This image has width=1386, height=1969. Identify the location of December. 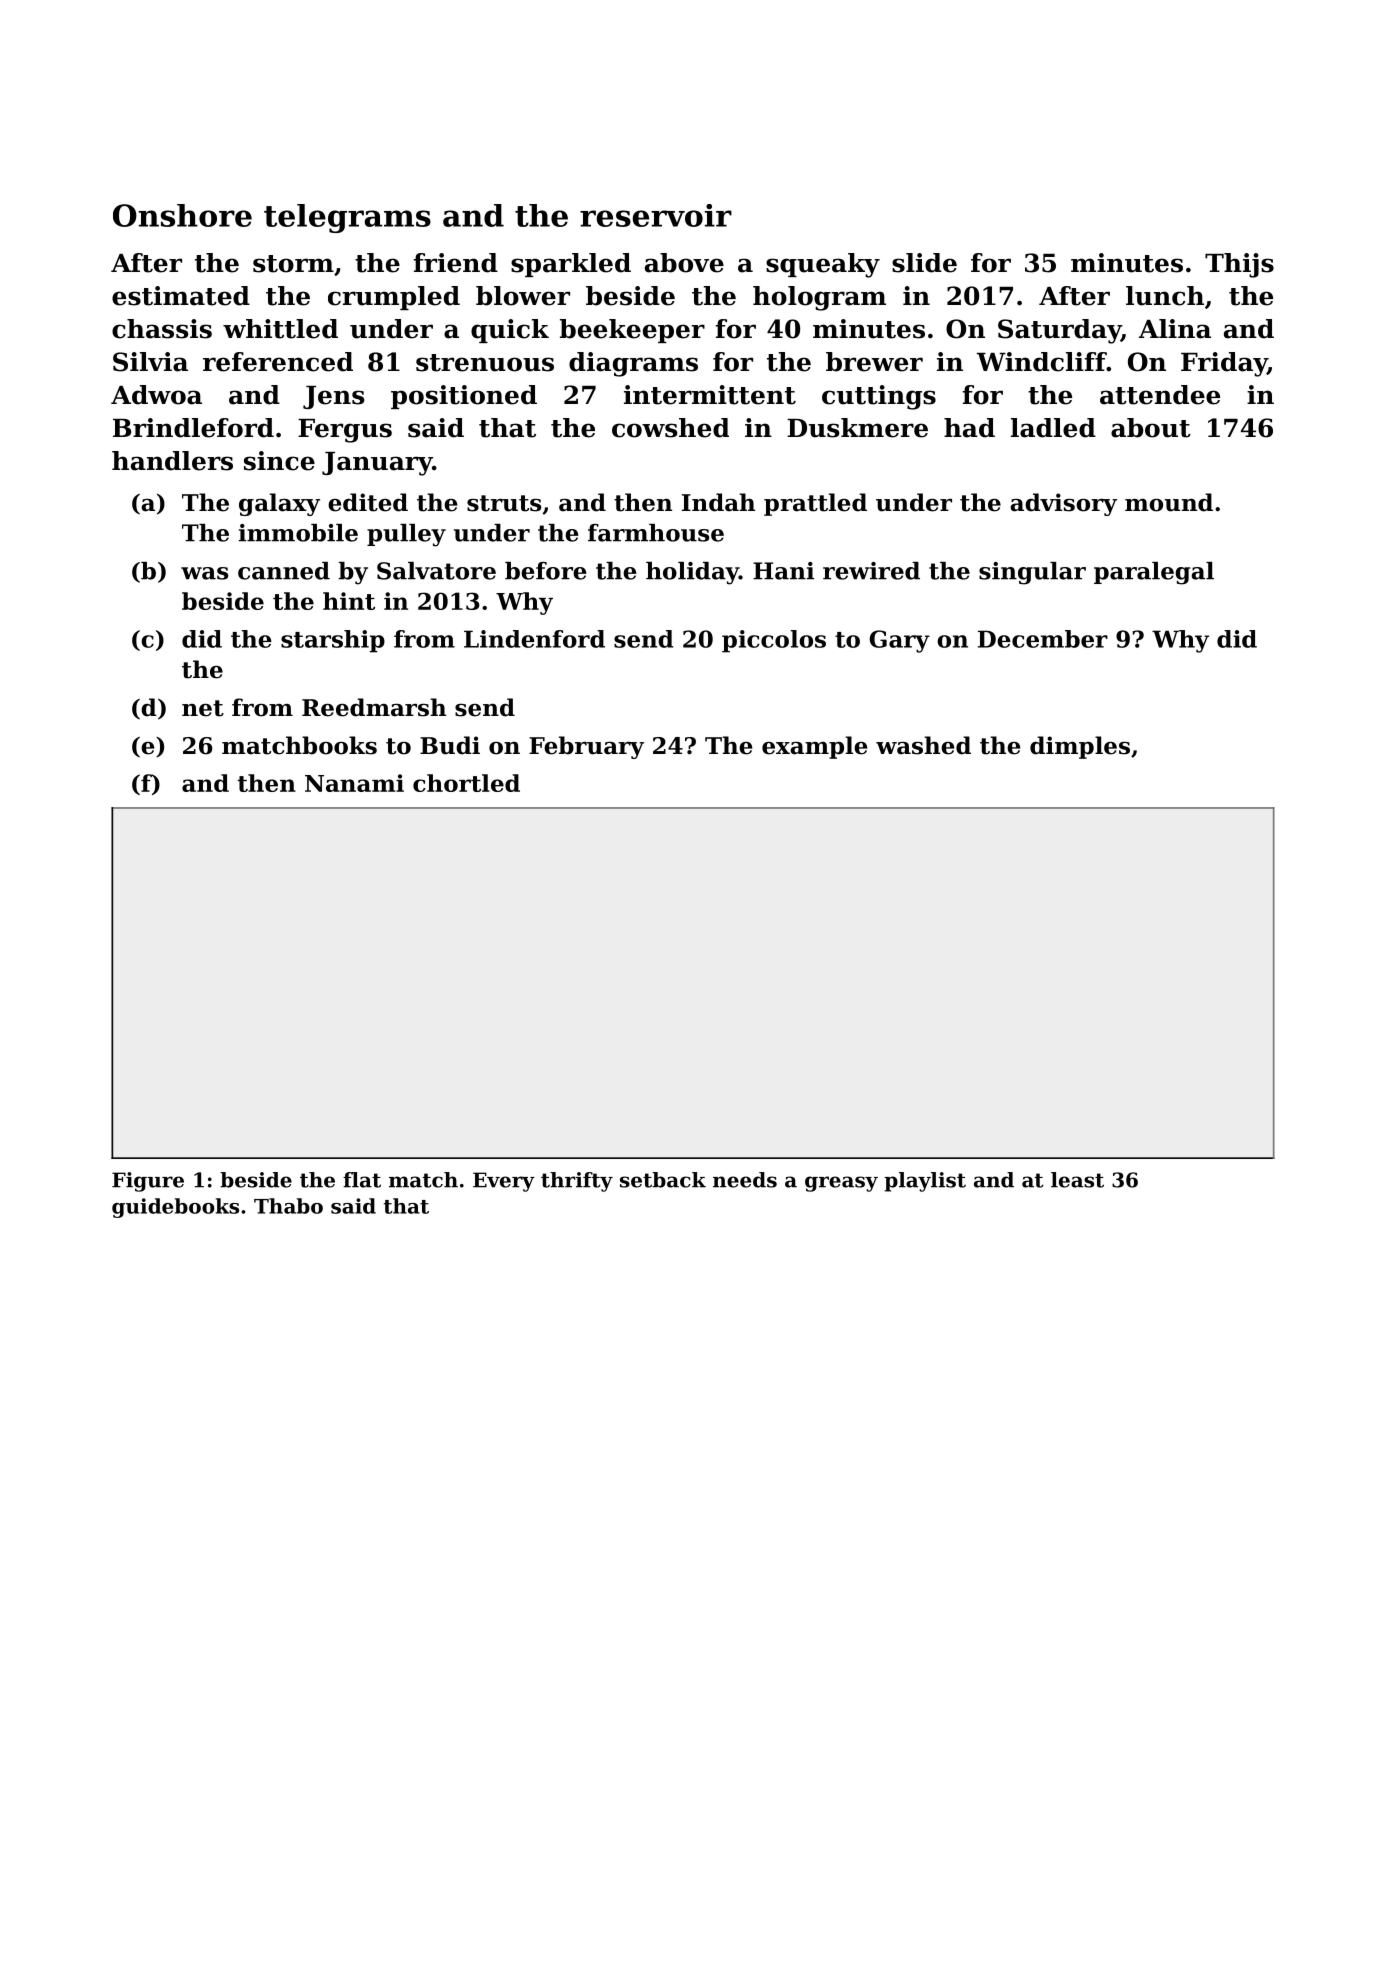
(1043, 639).
